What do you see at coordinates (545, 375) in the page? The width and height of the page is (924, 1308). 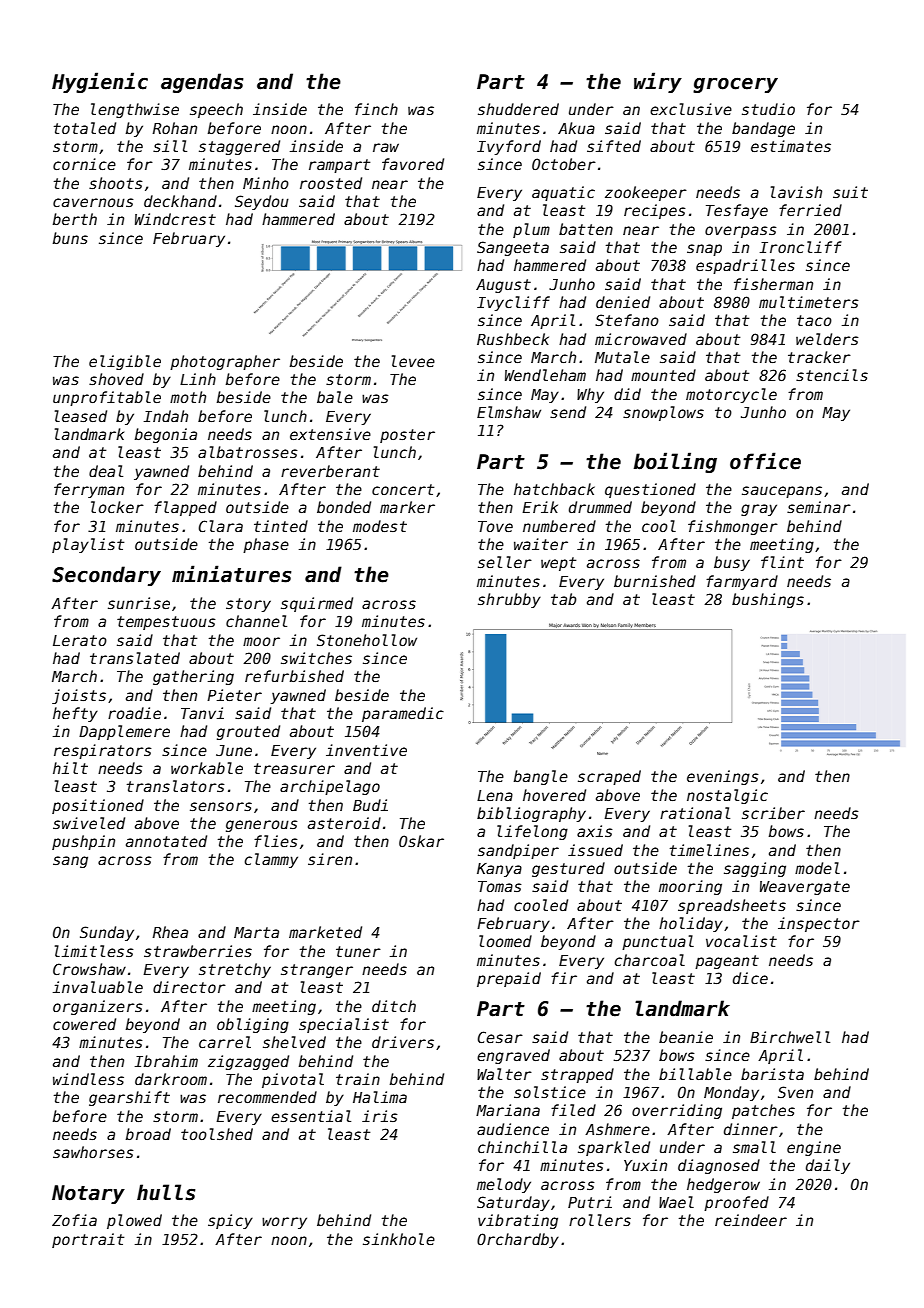 I see `Wendleham` at bounding box center [545, 375].
